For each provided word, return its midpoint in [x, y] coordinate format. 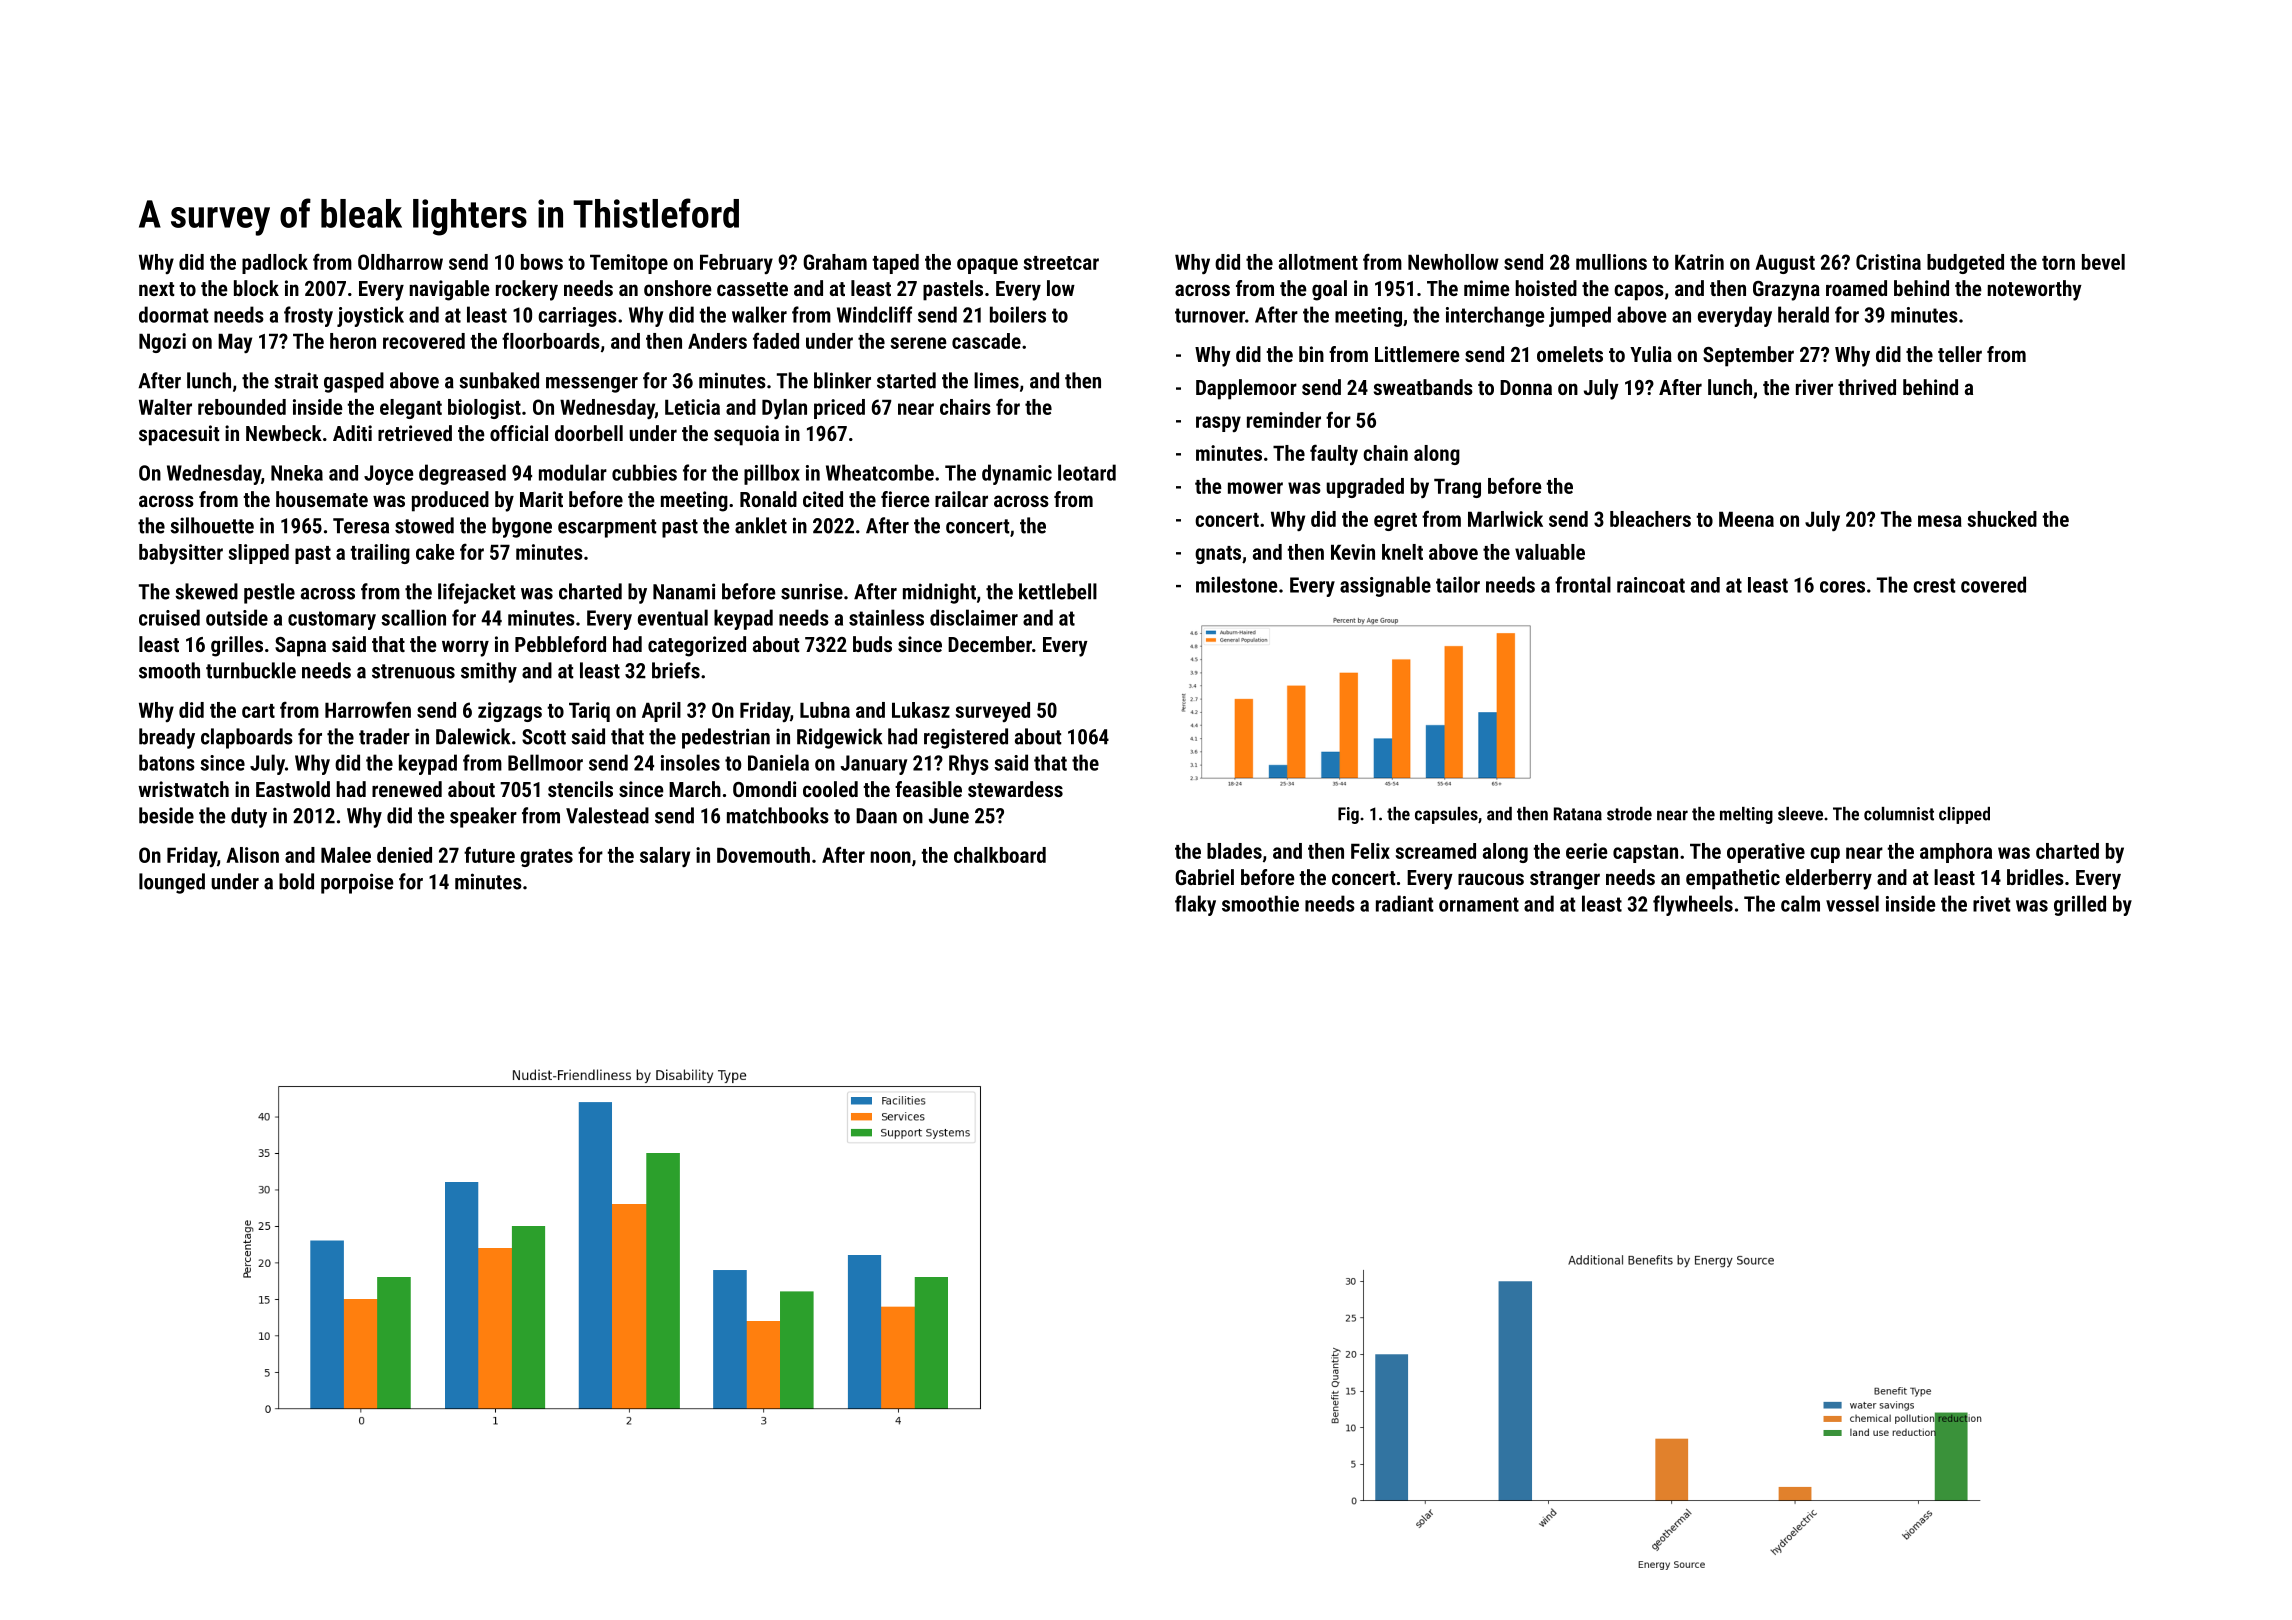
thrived [1867, 387]
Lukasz [921, 710]
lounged [172, 883]
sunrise [812, 591]
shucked [2002, 519]
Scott [544, 737]
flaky [1195, 905]
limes [996, 380]
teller [1960, 354]
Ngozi [162, 343]
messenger [592, 385]
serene [919, 343]
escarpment [607, 528]
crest [1934, 585]
